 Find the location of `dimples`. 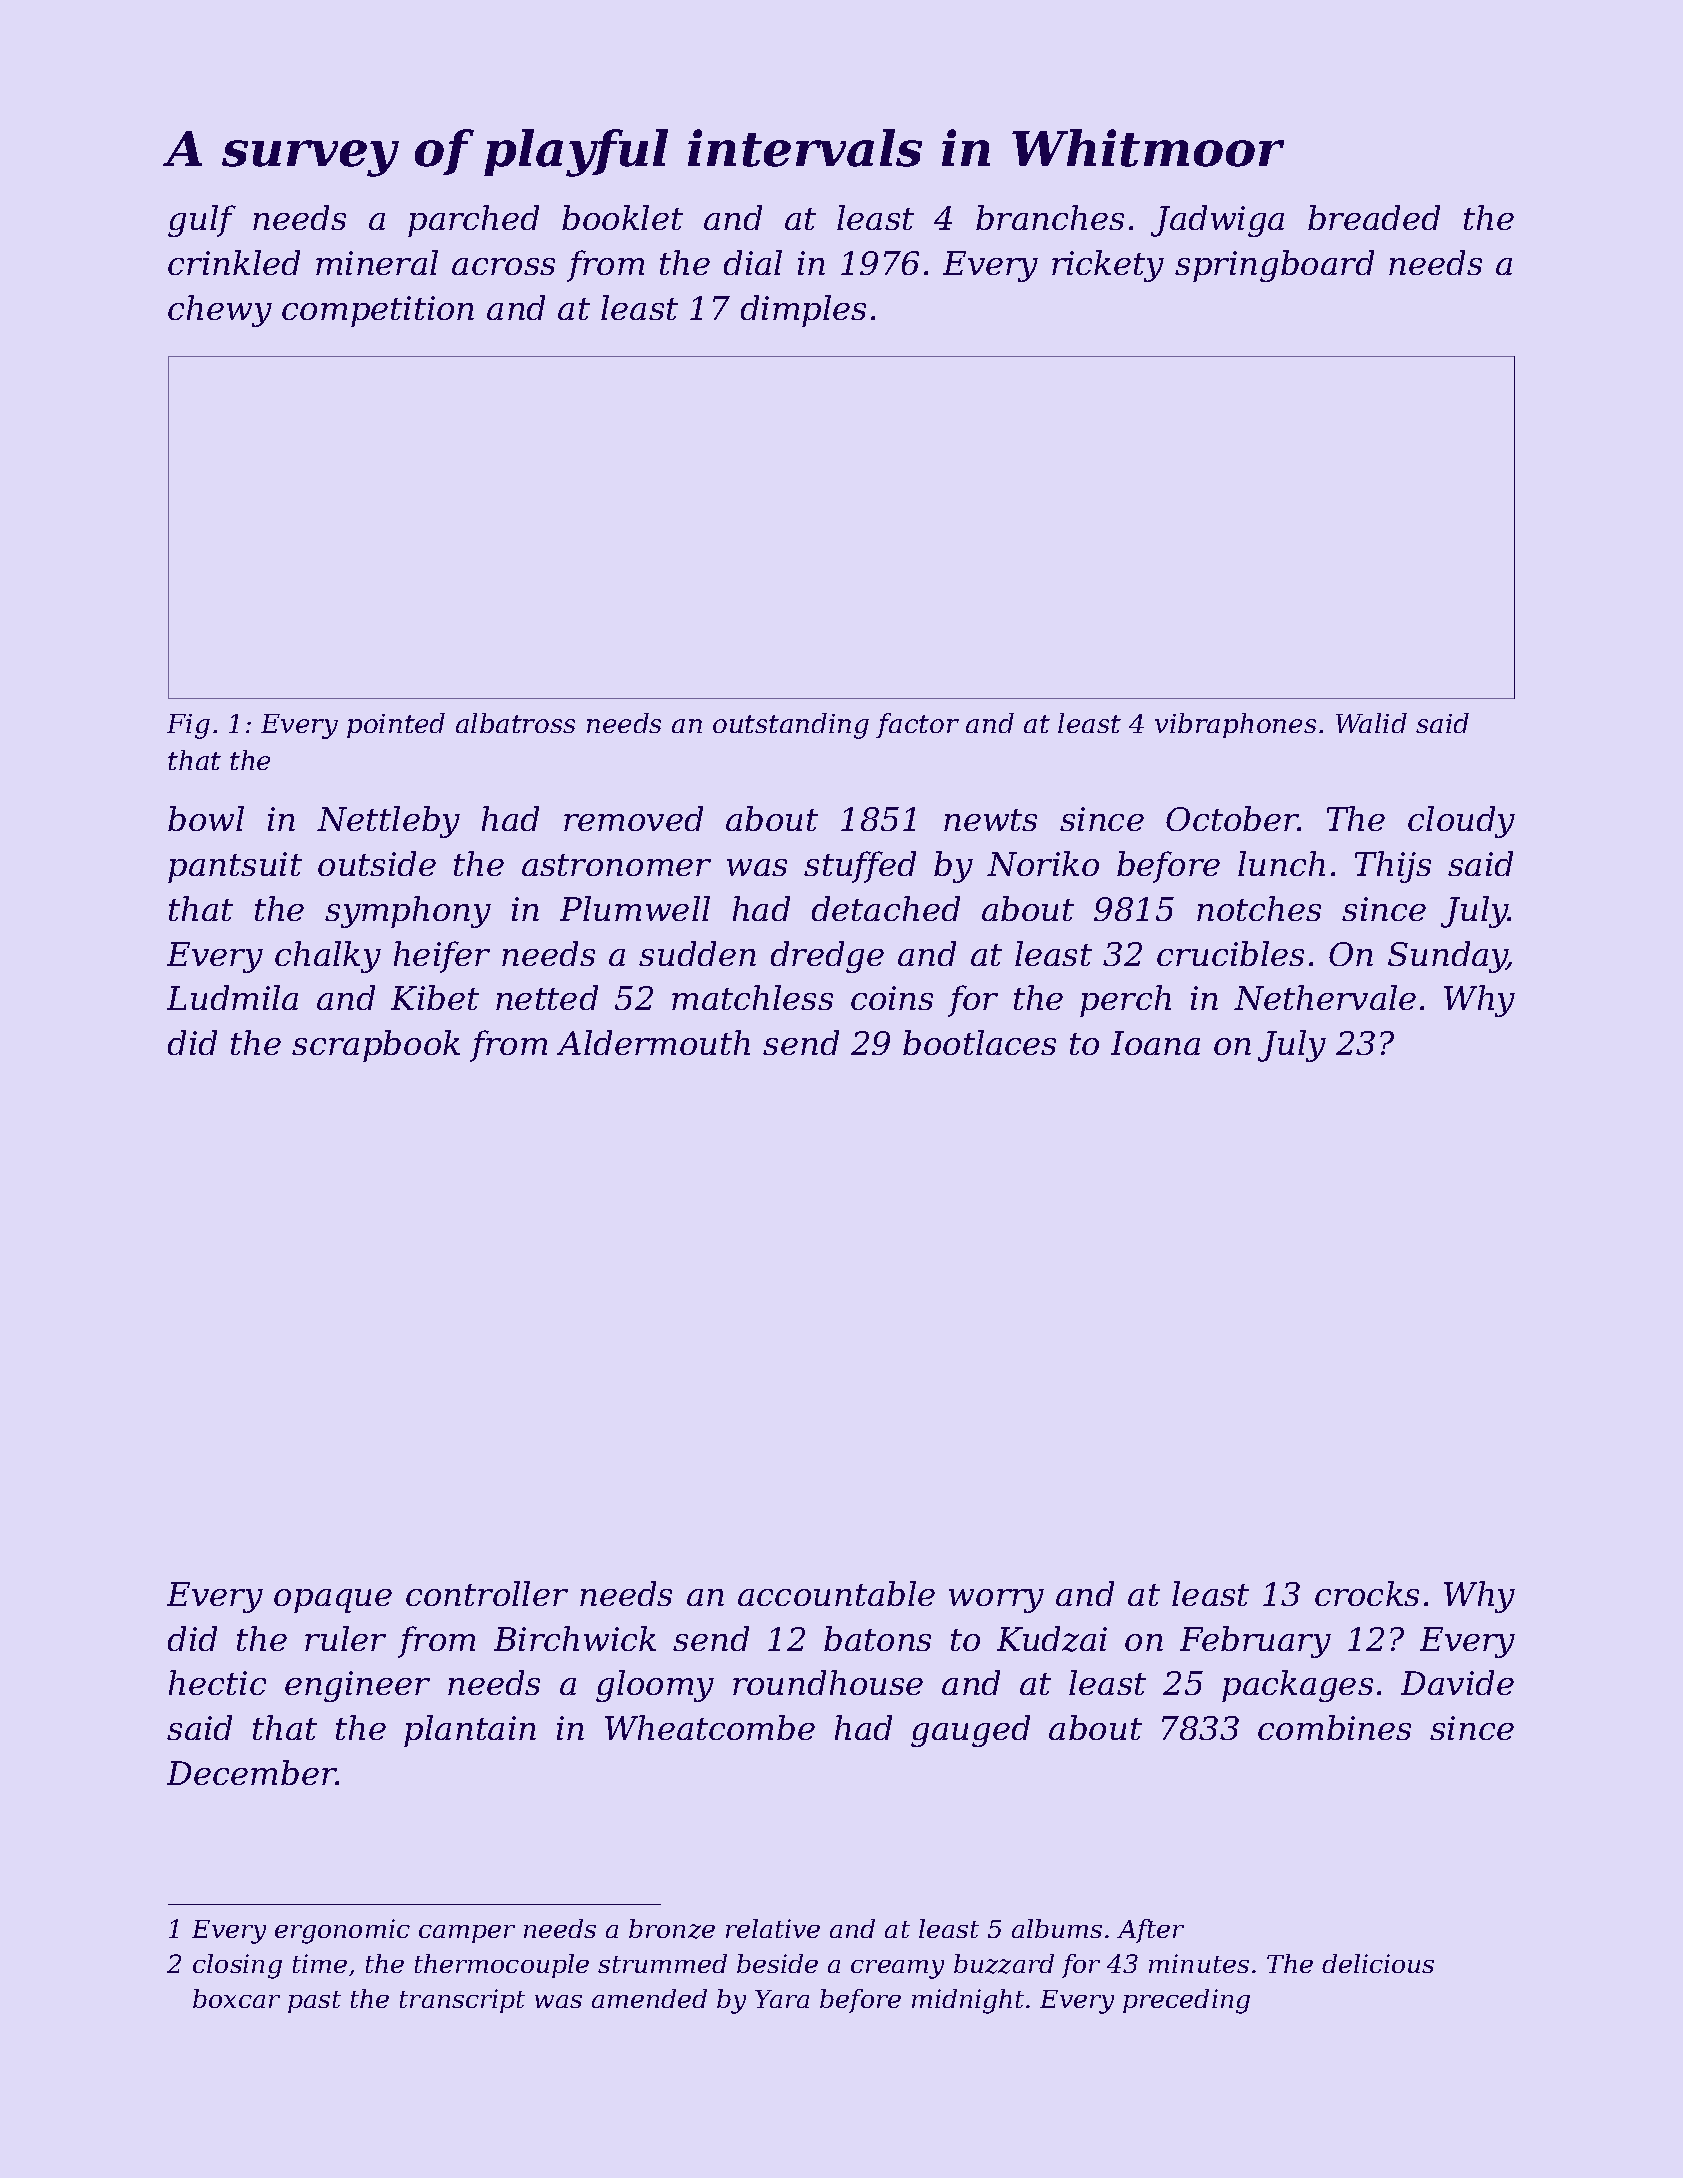

dimples is located at coordinates (803, 311).
